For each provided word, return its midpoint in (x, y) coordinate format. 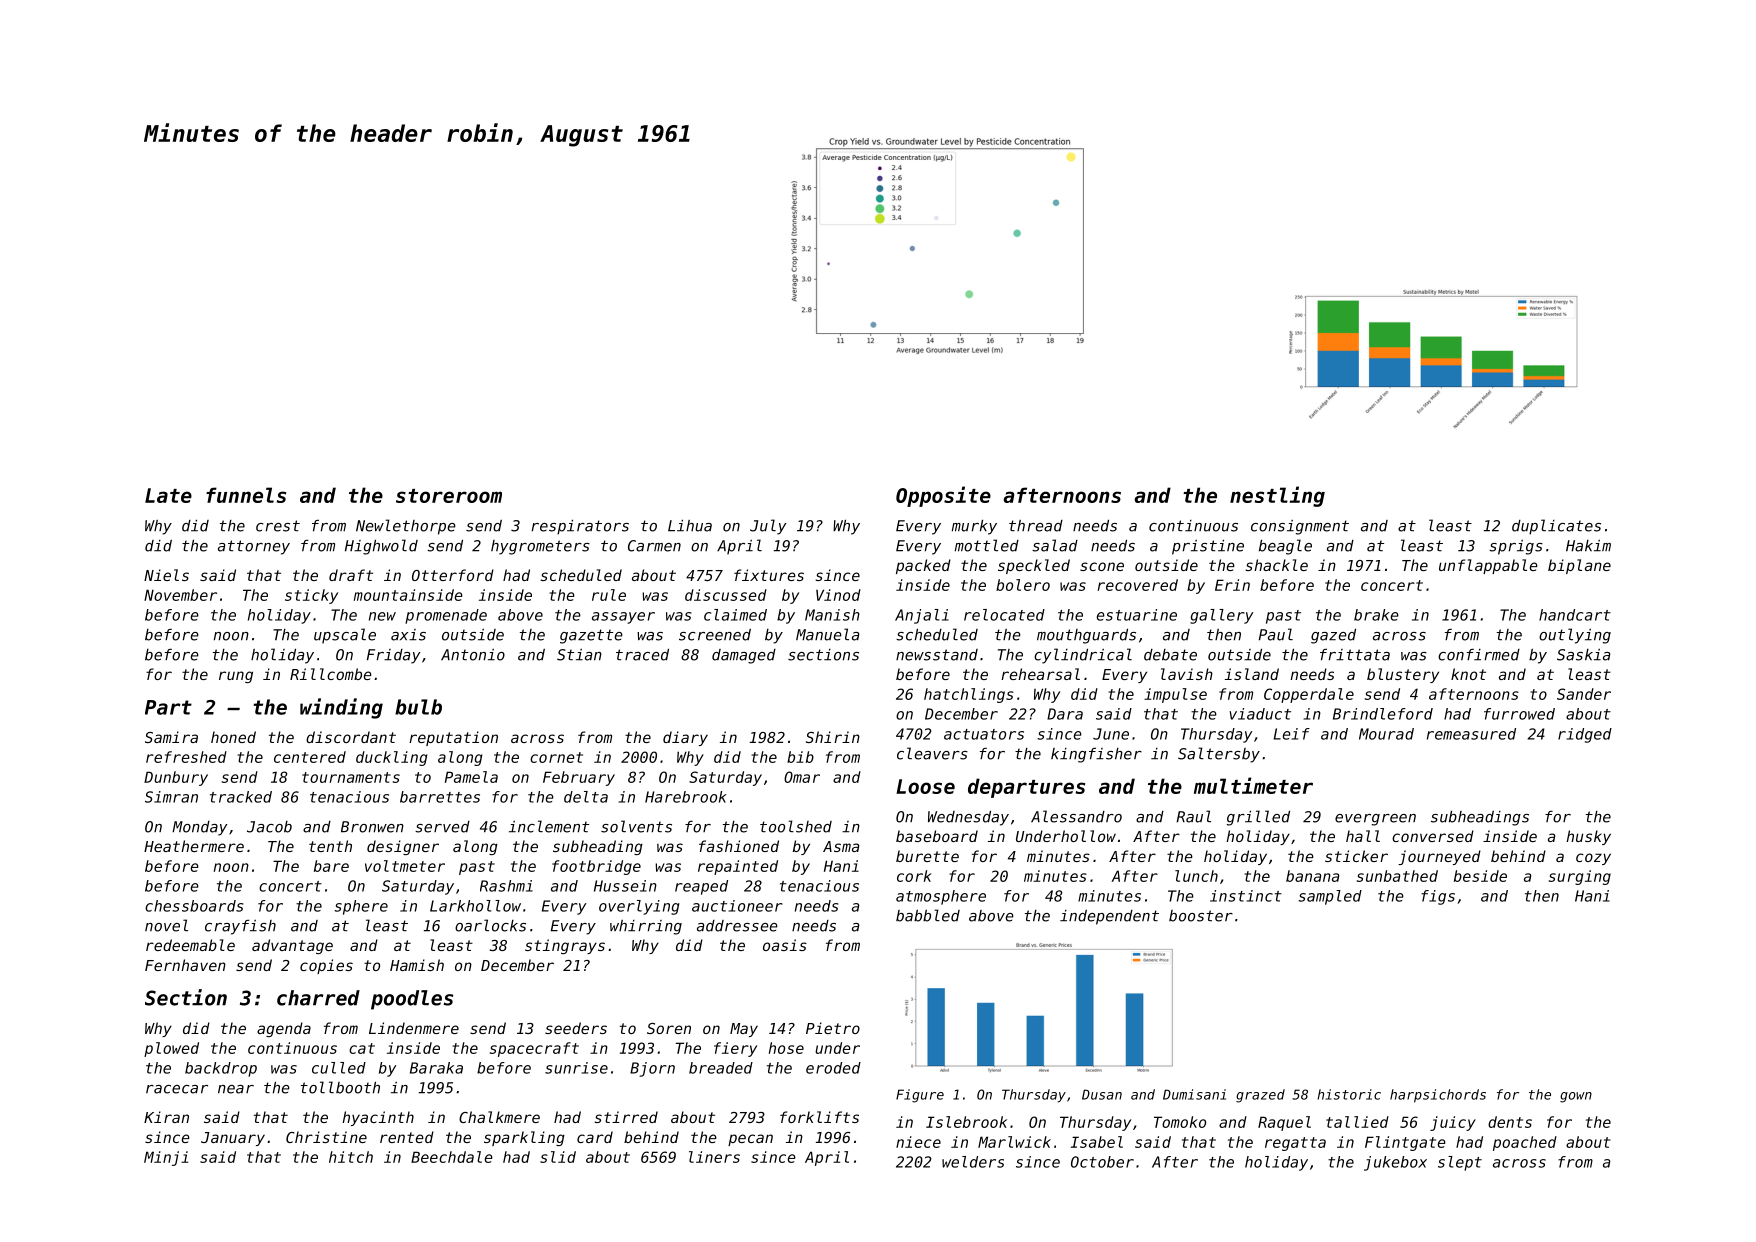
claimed (735, 615)
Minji (166, 1158)
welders (973, 1162)
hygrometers (540, 547)
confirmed (1479, 655)
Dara (1065, 714)
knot (1468, 674)
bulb (418, 707)
